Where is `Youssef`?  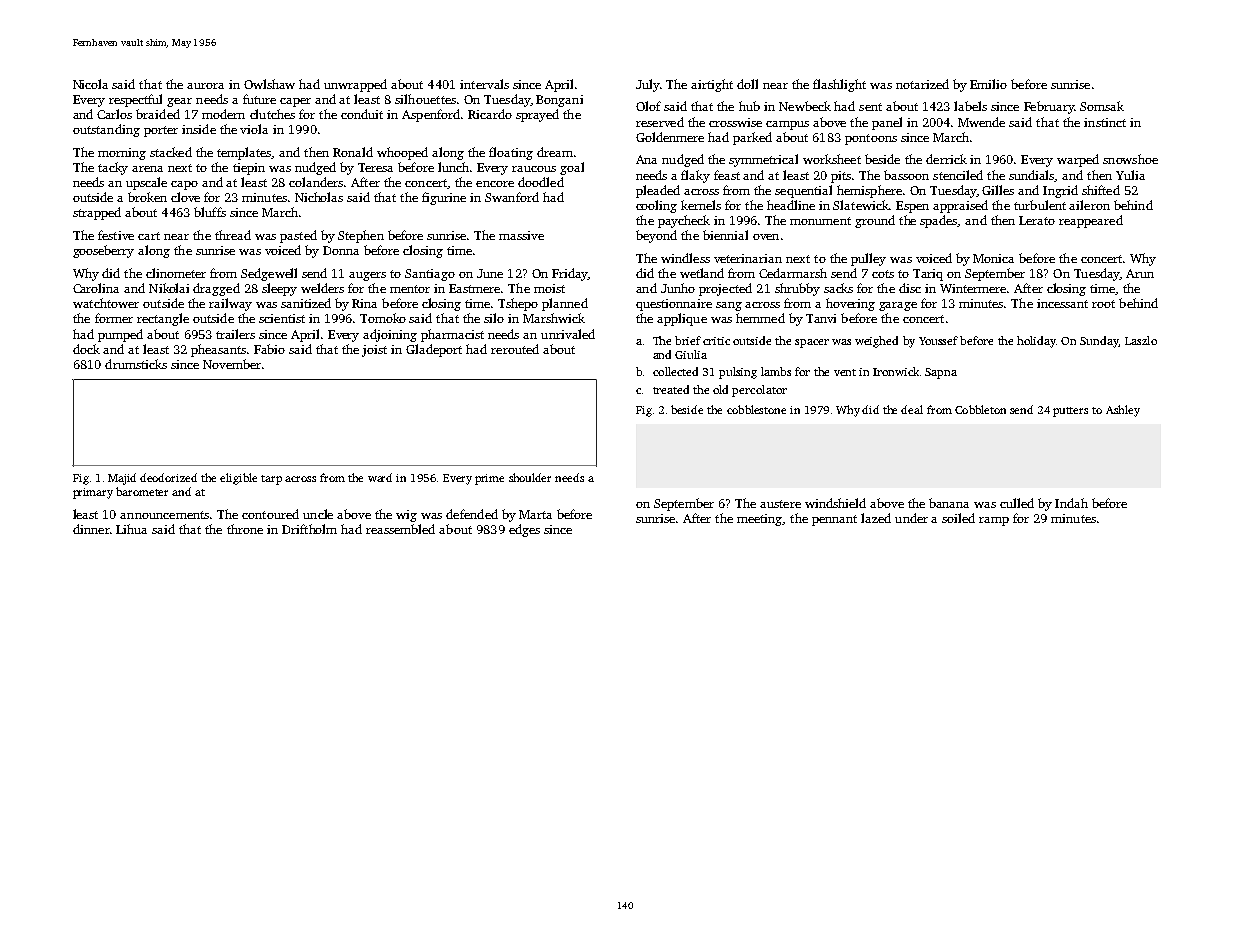 Youssef is located at coordinates (938, 340).
